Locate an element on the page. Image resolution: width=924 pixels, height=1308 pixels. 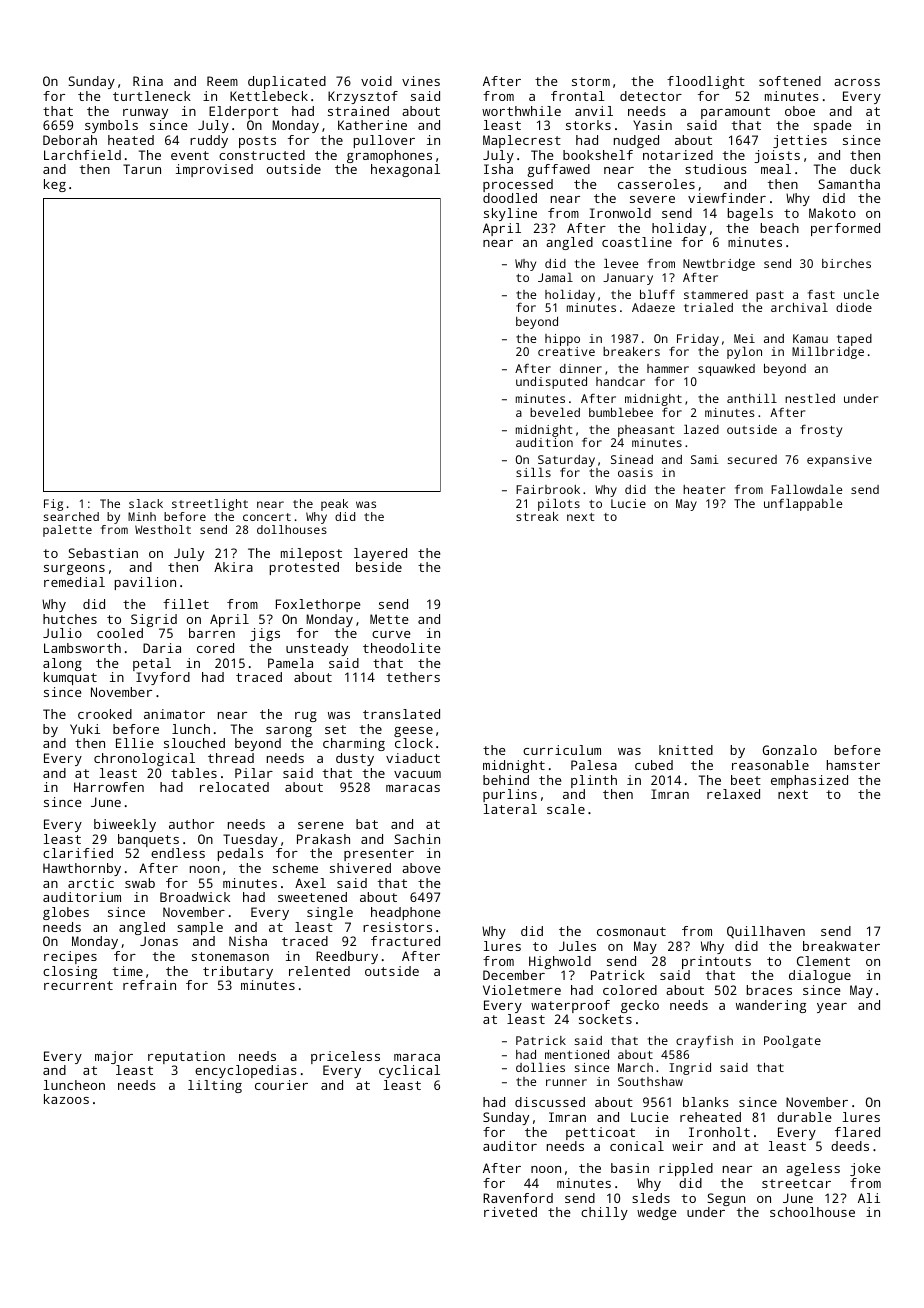
courier is located at coordinates (281, 1085).
